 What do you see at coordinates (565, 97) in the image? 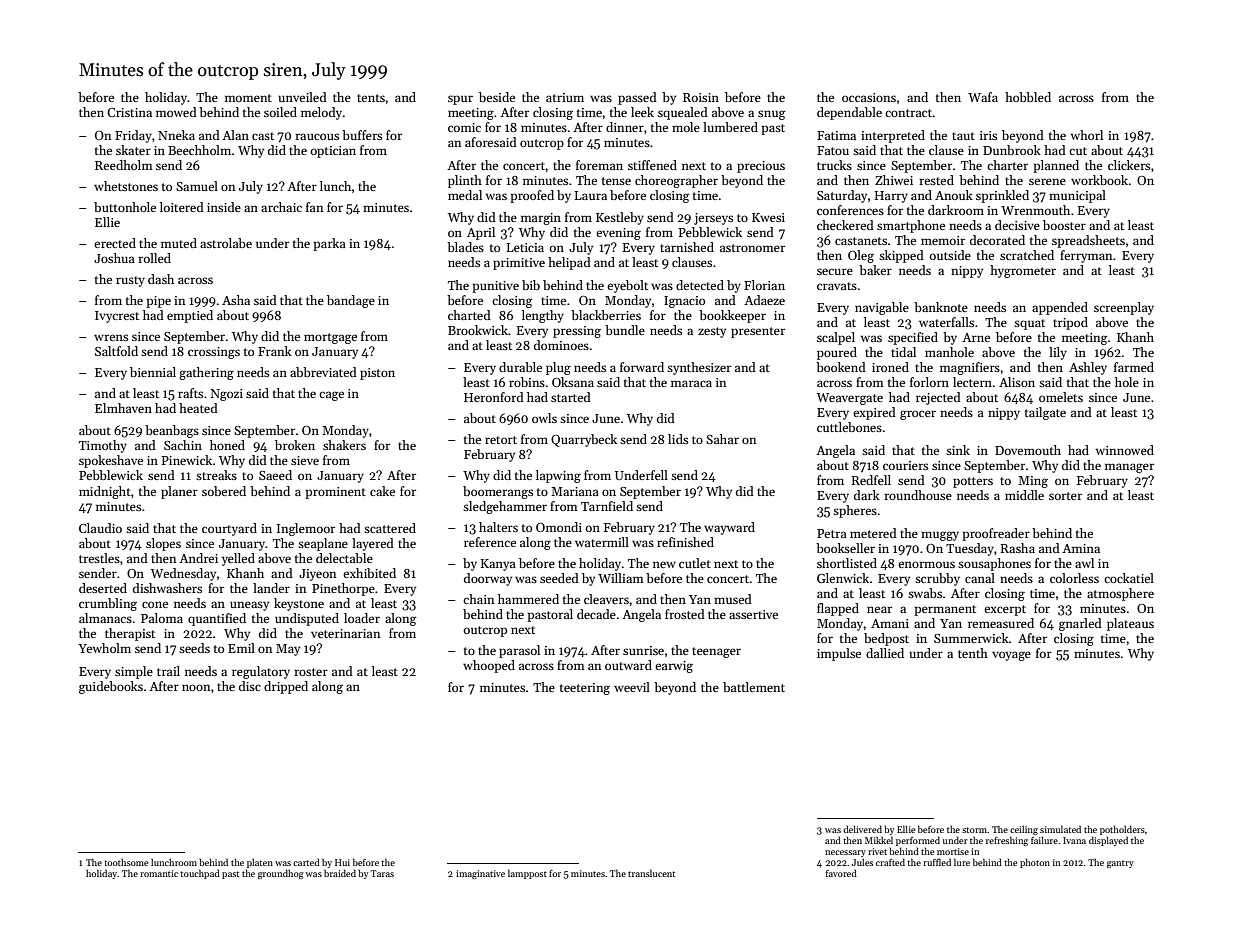
I see `atrium` at bounding box center [565, 97].
